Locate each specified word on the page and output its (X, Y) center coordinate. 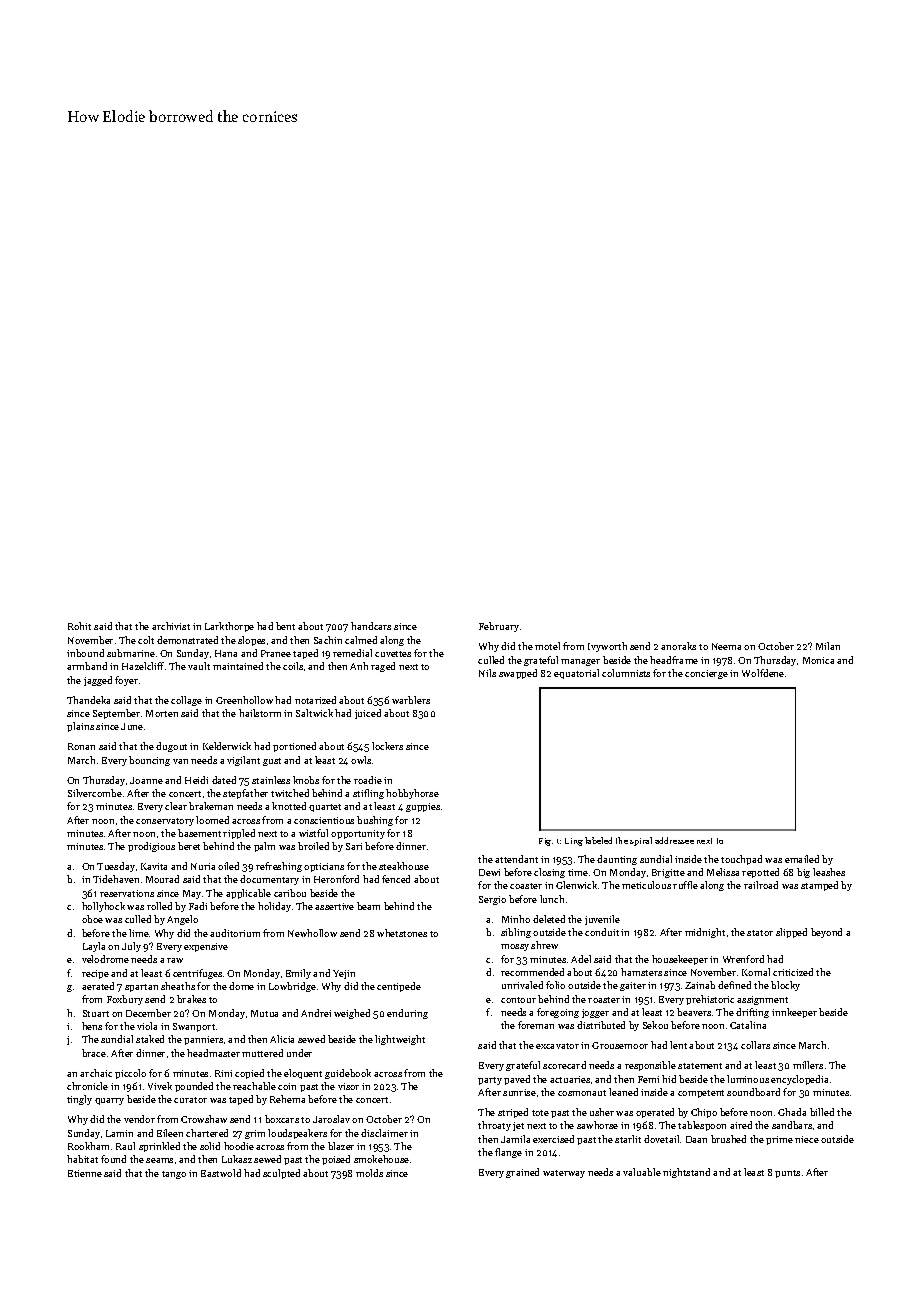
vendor (139, 1119)
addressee (674, 840)
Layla (94, 947)
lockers (387, 746)
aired (741, 1125)
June (132, 726)
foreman (536, 1025)
